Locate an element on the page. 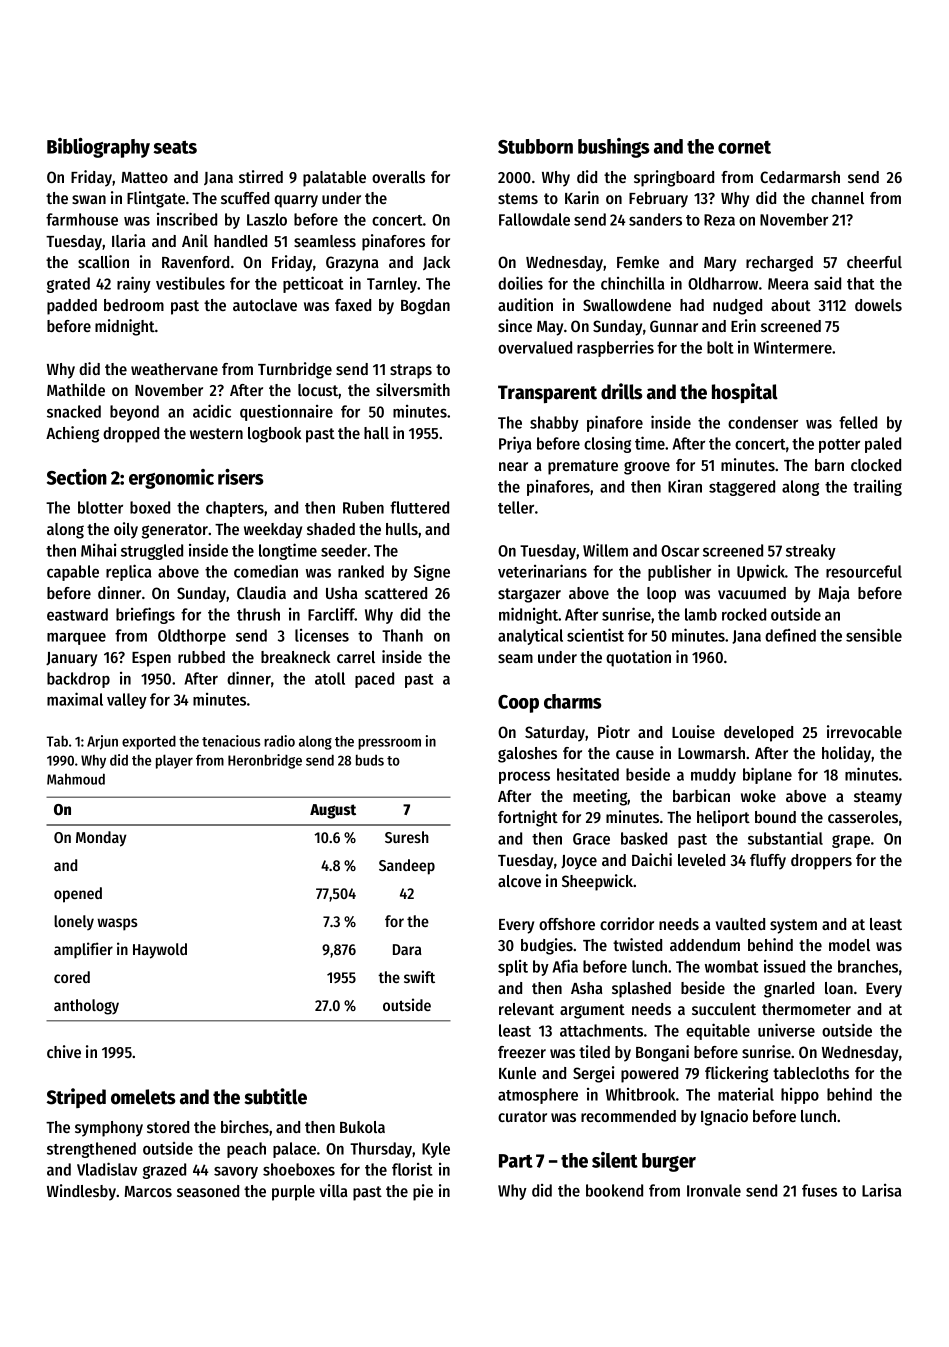 The image size is (949, 1347). dowels is located at coordinates (878, 305).
